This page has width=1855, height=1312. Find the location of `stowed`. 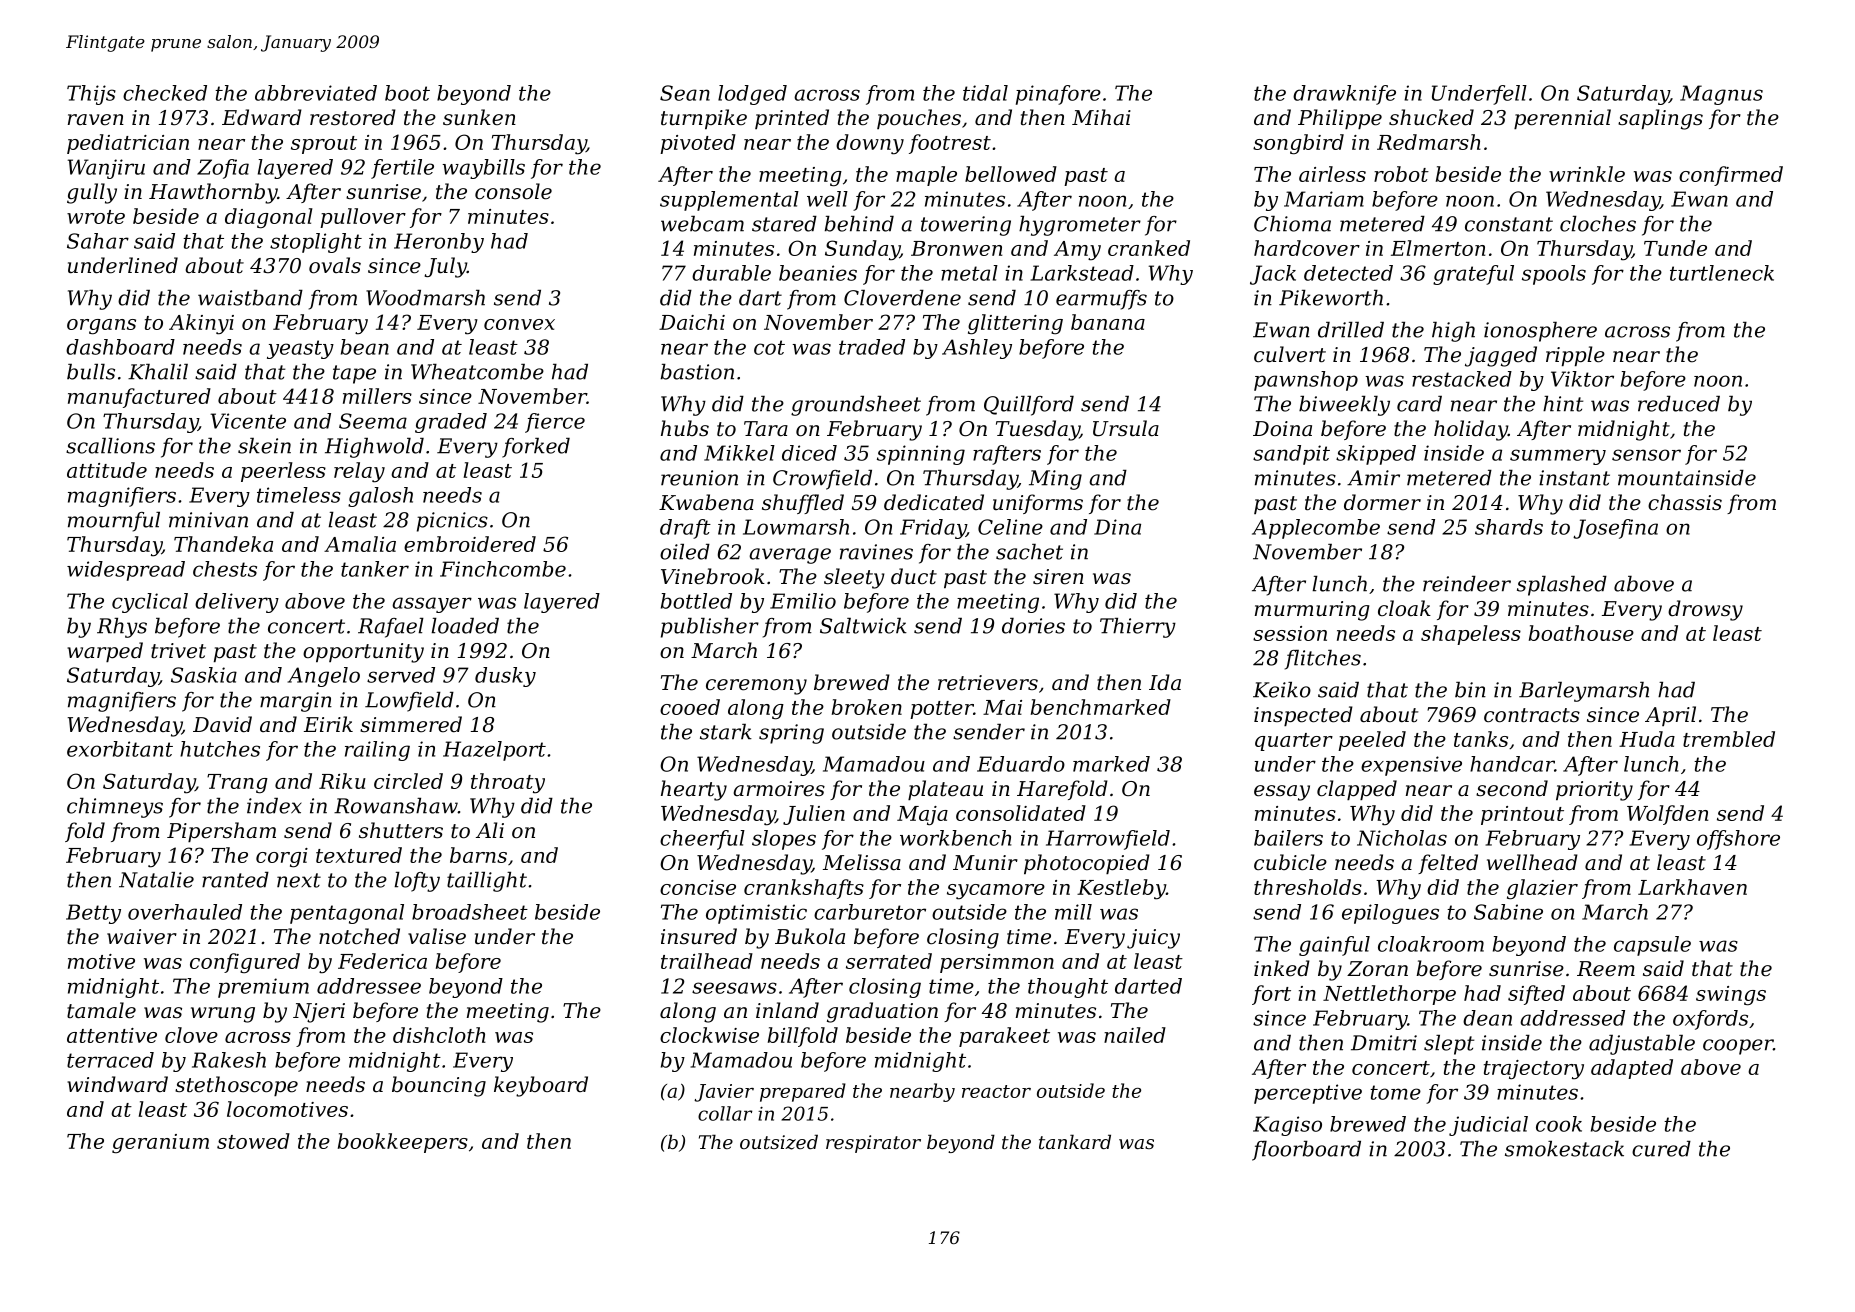

stowed is located at coordinates (253, 1141).
